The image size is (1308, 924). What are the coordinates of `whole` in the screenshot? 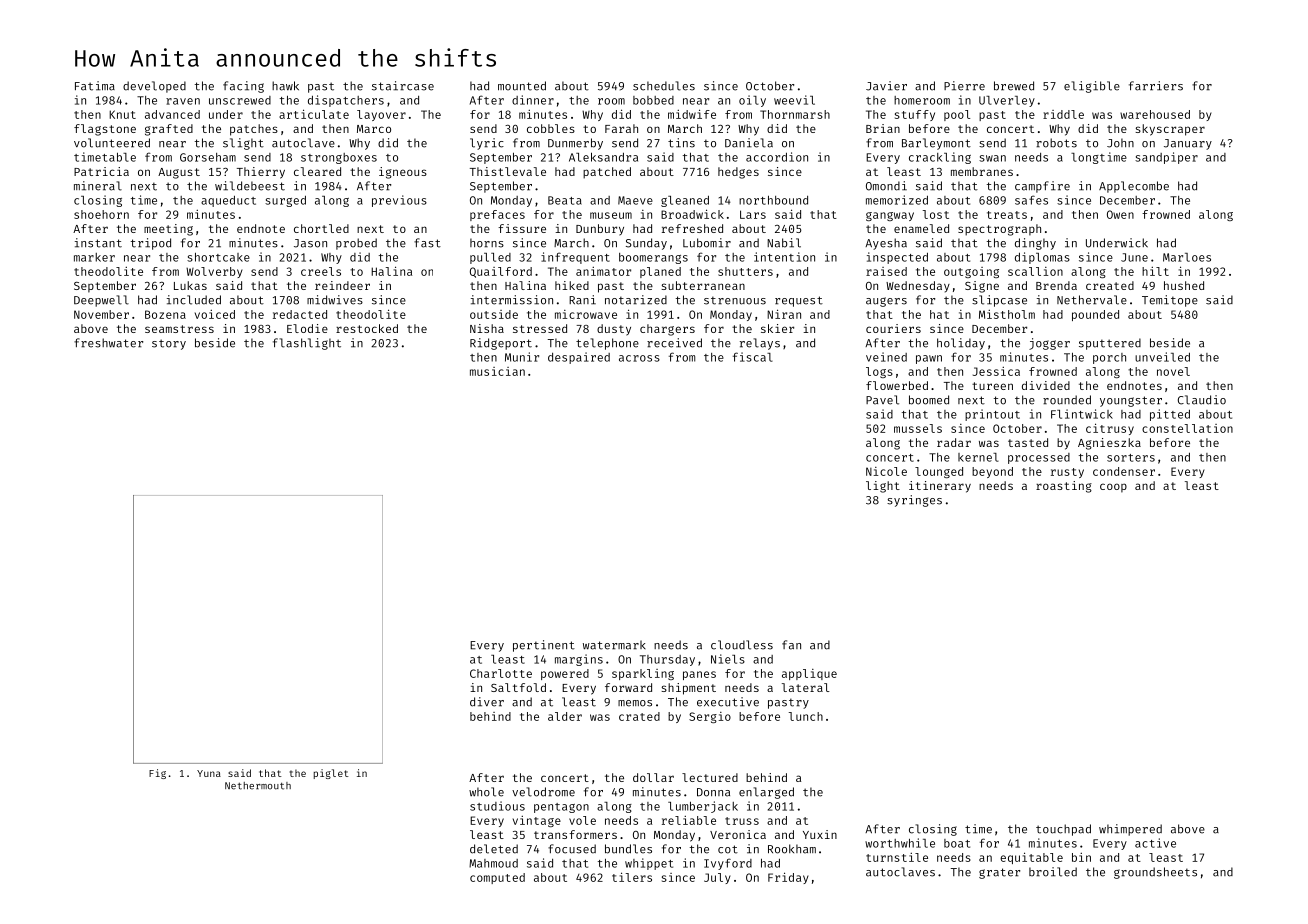 It's located at (486, 792).
